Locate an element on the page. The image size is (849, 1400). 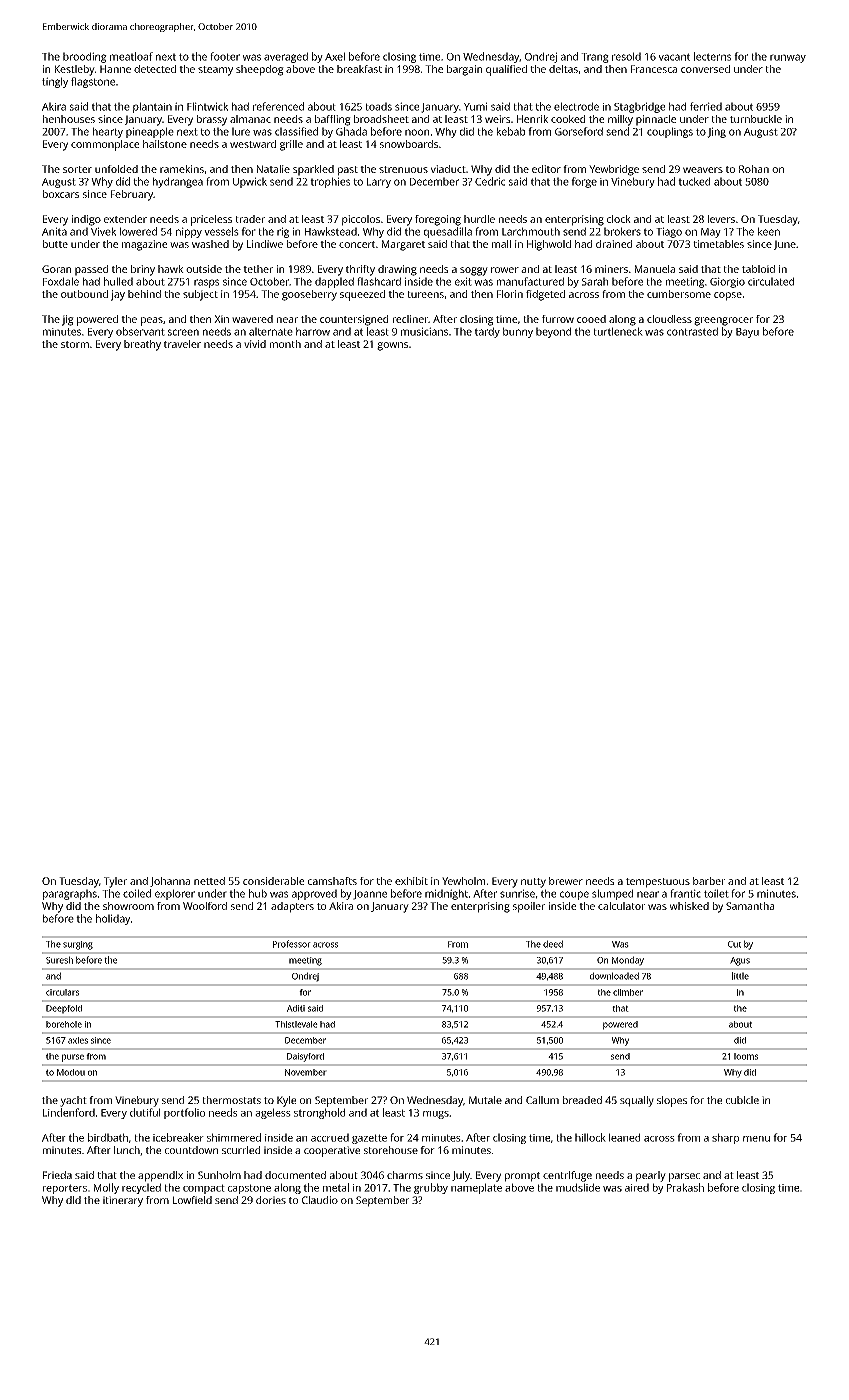
Yewholm is located at coordinates (463, 881).
